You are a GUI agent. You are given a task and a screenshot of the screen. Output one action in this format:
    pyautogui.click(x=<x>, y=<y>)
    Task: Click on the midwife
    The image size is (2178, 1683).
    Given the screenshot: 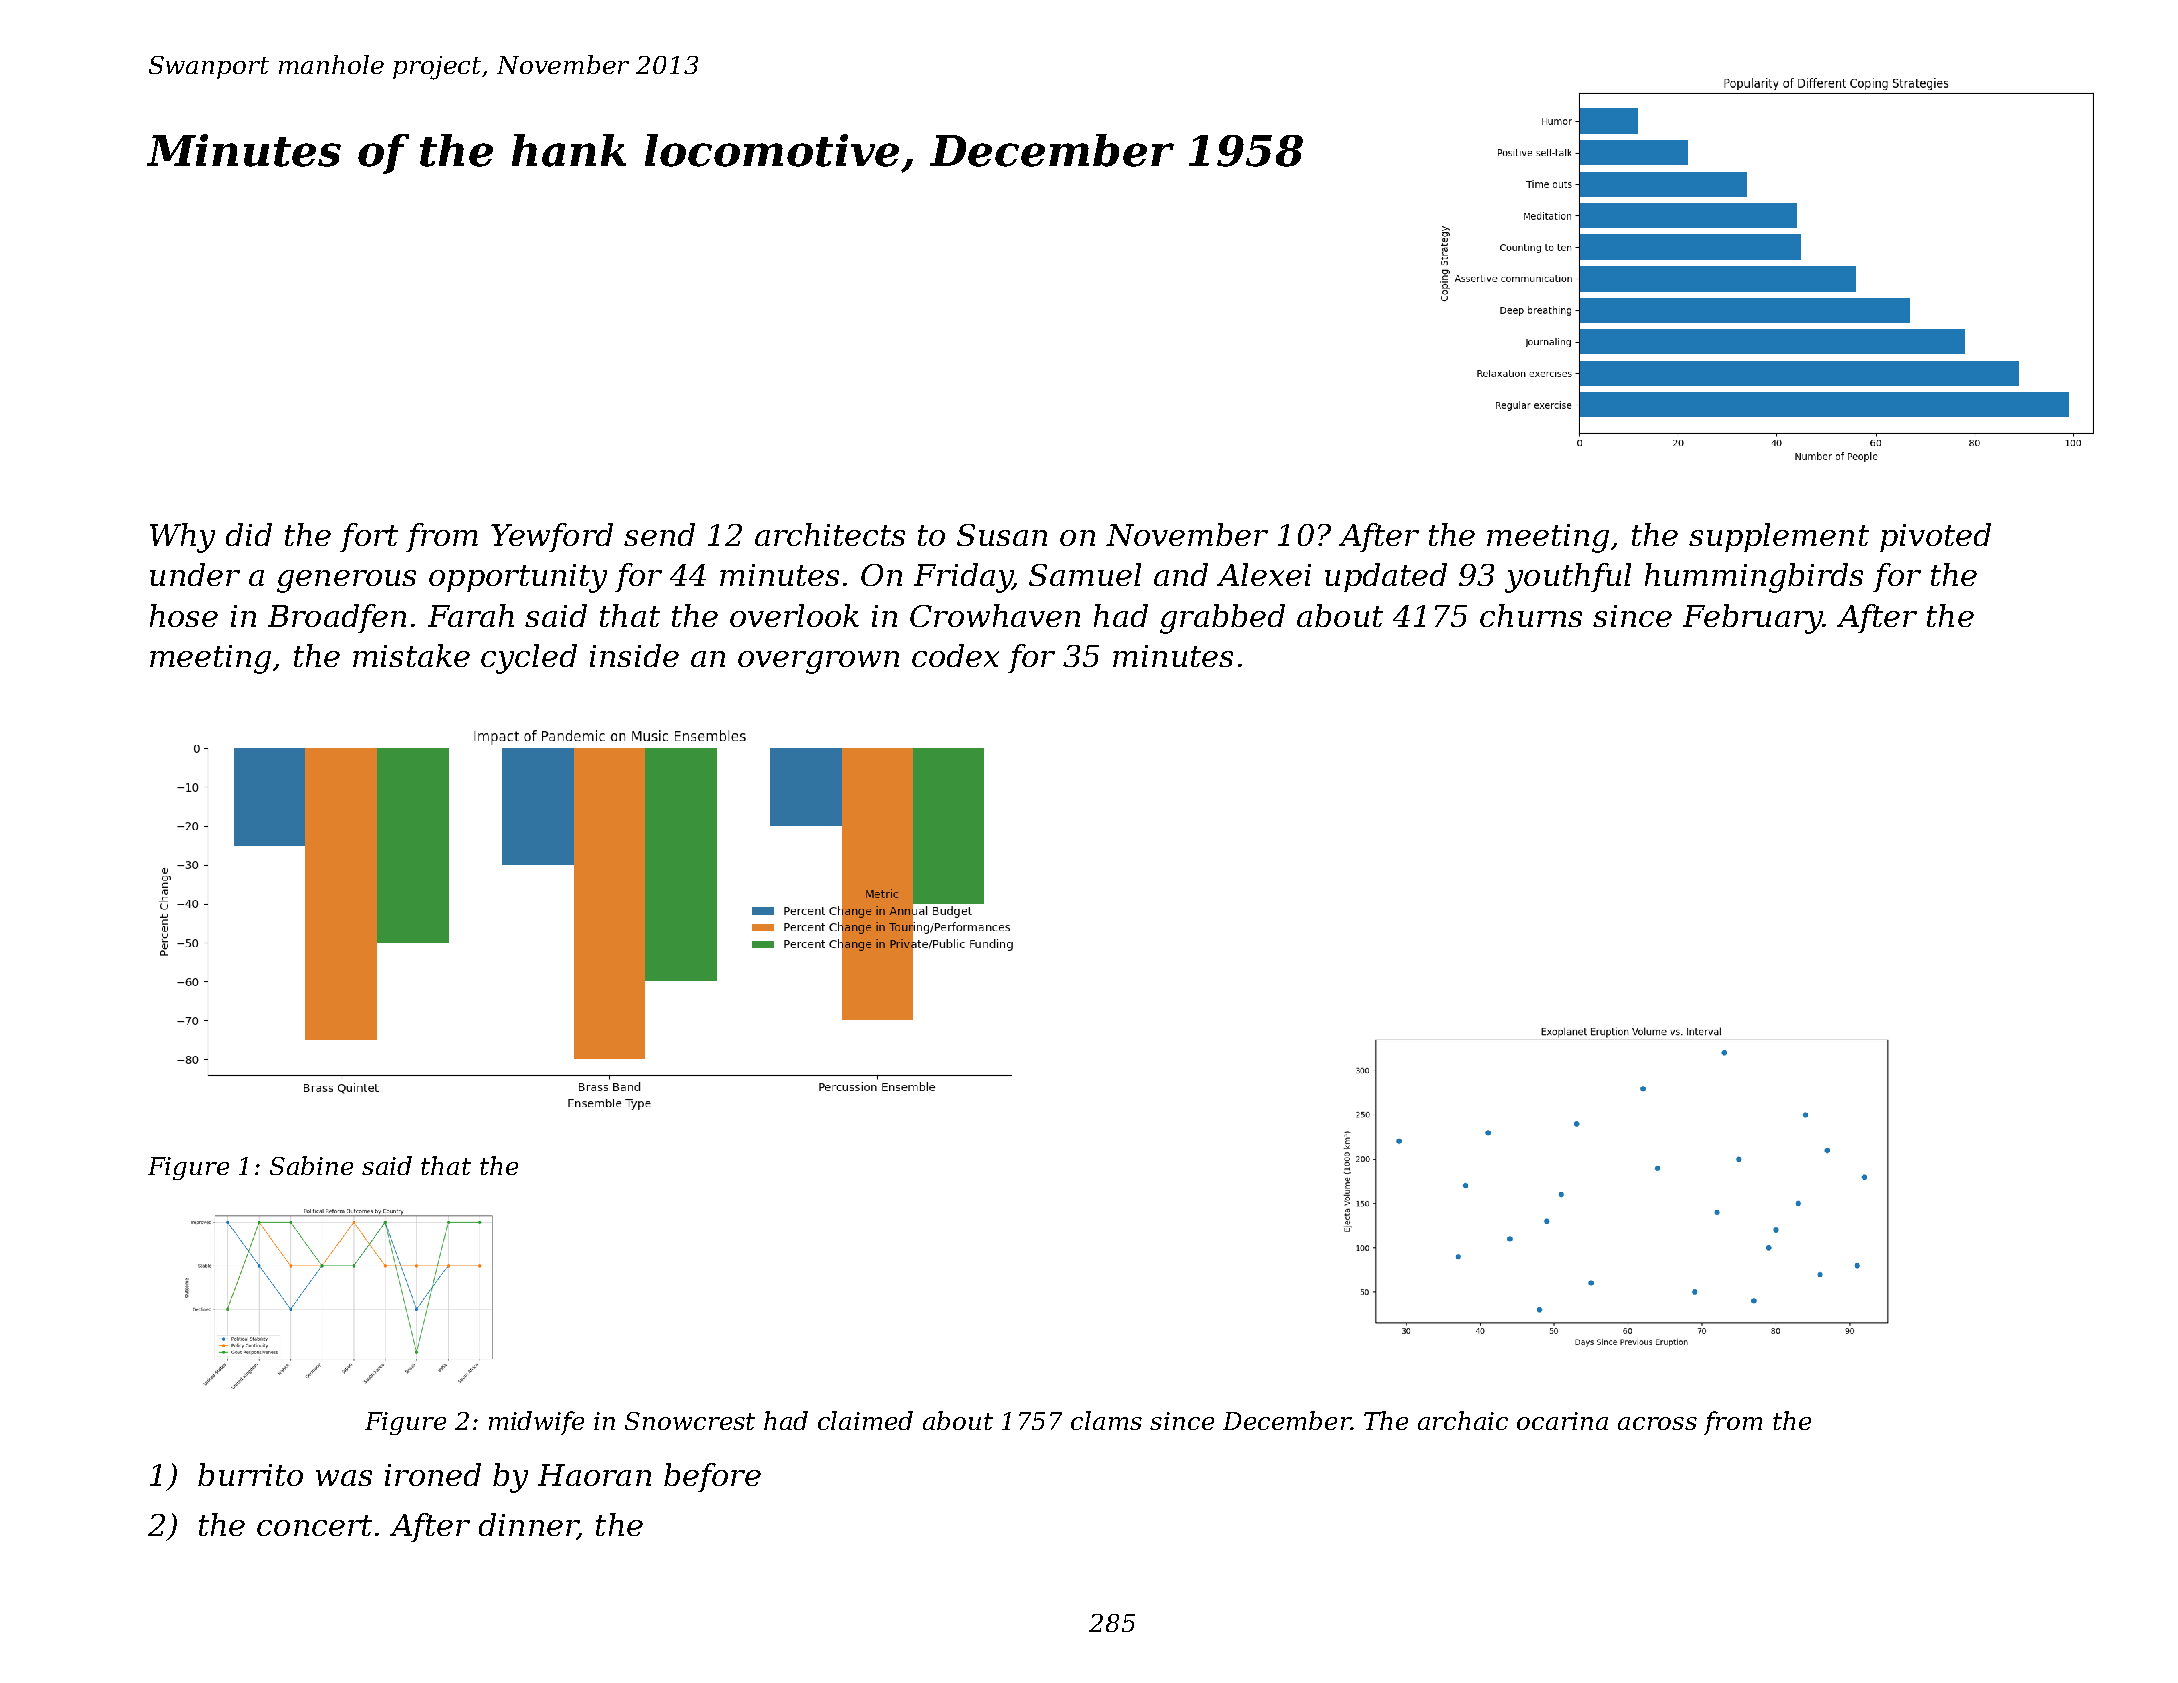 What is the action you would take?
    pyautogui.click(x=536, y=1423)
